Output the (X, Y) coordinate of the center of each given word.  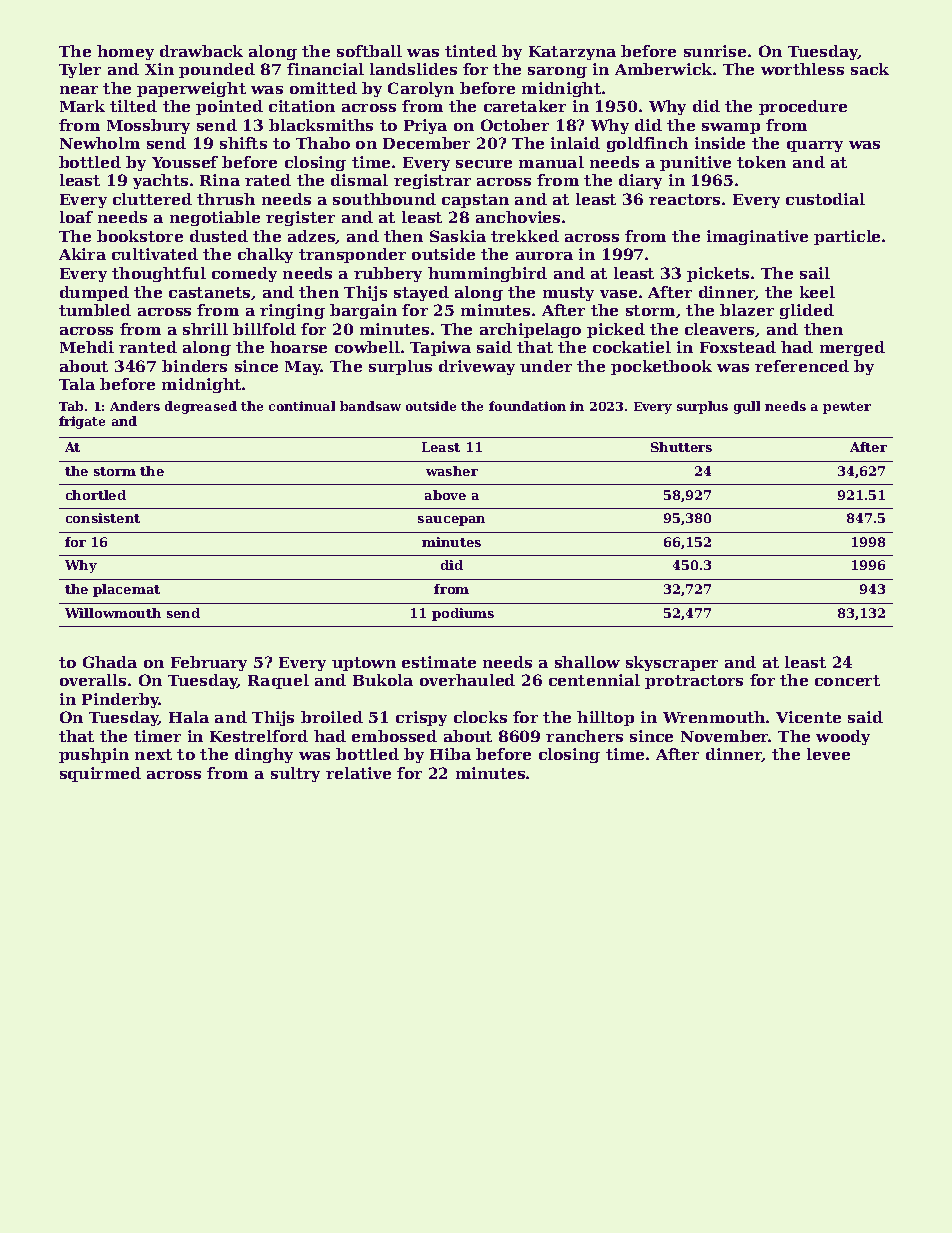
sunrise (715, 51)
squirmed (100, 774)
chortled (96, 495)
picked (616, 330)
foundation (527, 406)
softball (369, 51)
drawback (201, 51)
